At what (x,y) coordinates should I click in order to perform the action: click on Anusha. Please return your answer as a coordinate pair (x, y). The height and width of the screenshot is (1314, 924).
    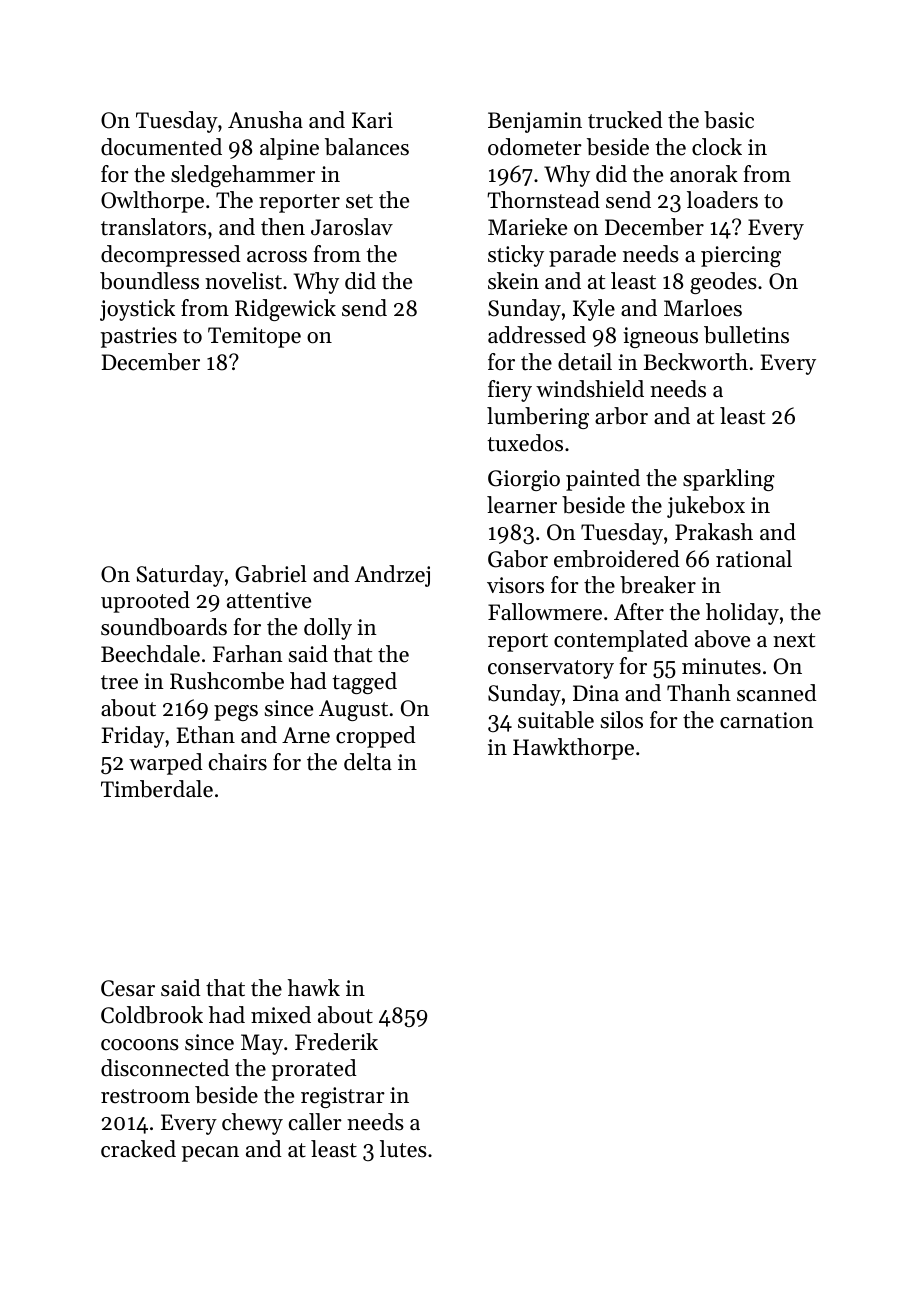
    Looking at the image, I should click on (265, 120).
